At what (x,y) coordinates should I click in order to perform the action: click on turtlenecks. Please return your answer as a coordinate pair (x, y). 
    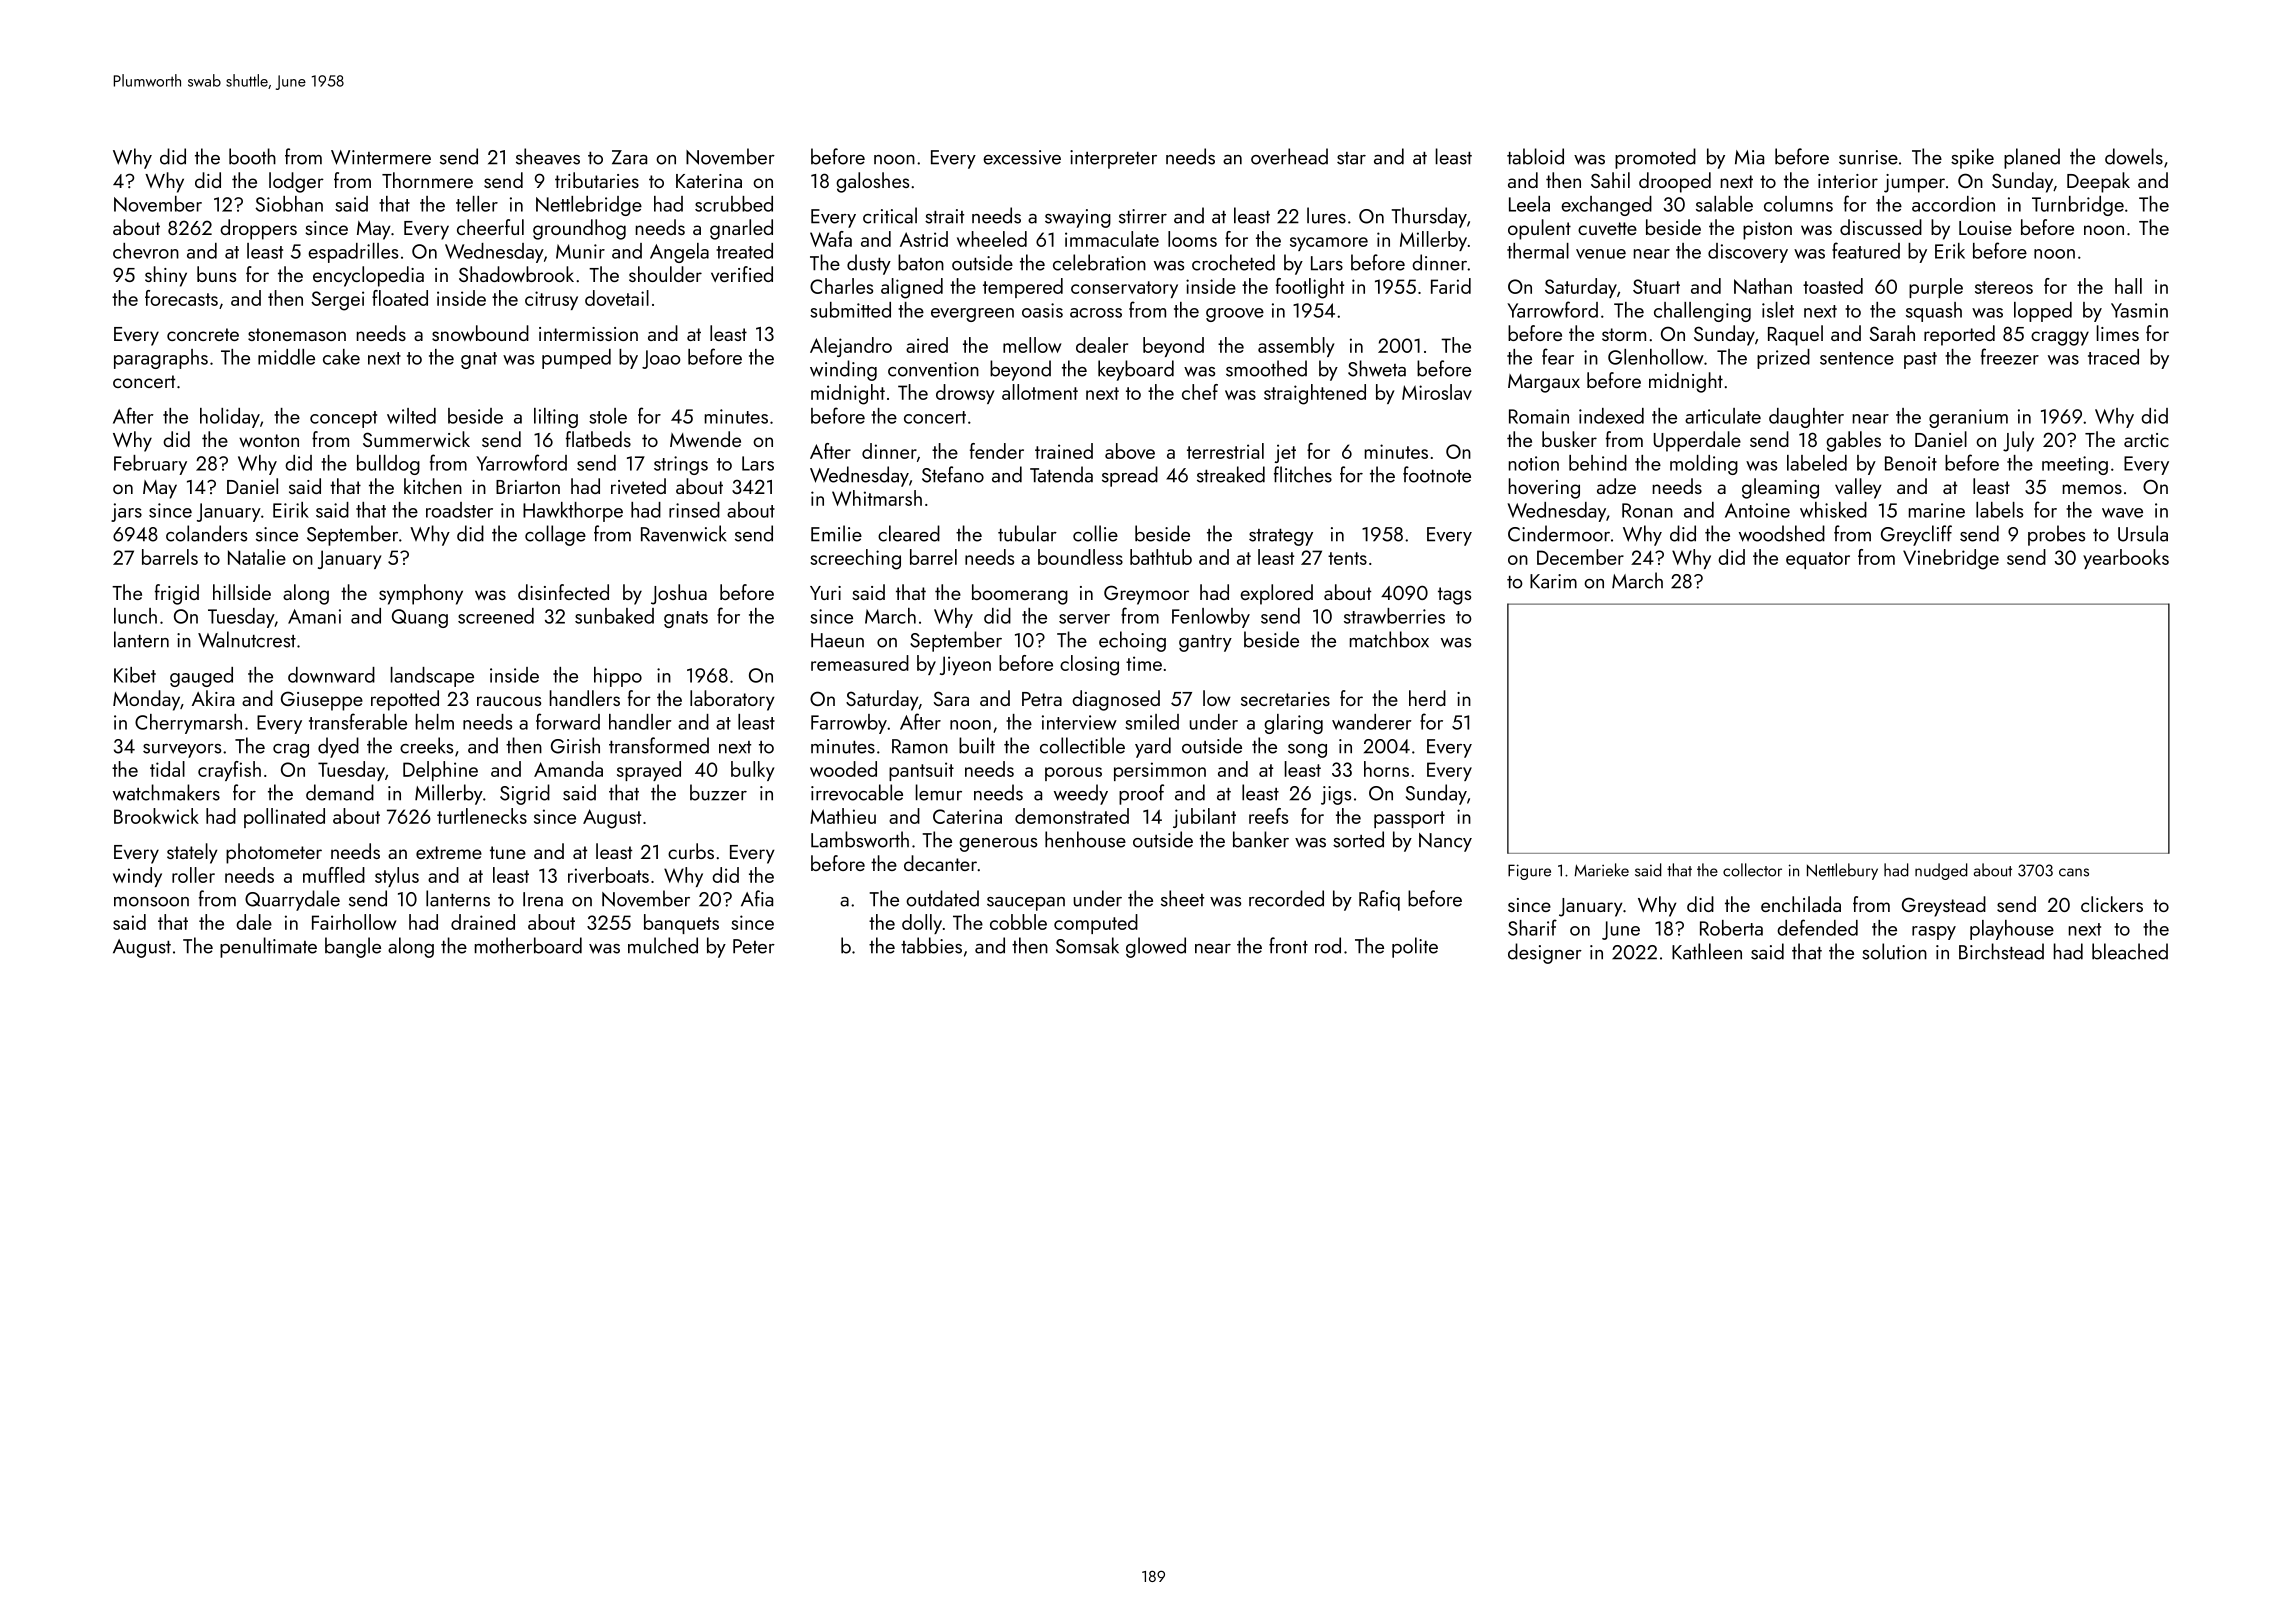
    Looking at the image, I should click on (482, 816).
